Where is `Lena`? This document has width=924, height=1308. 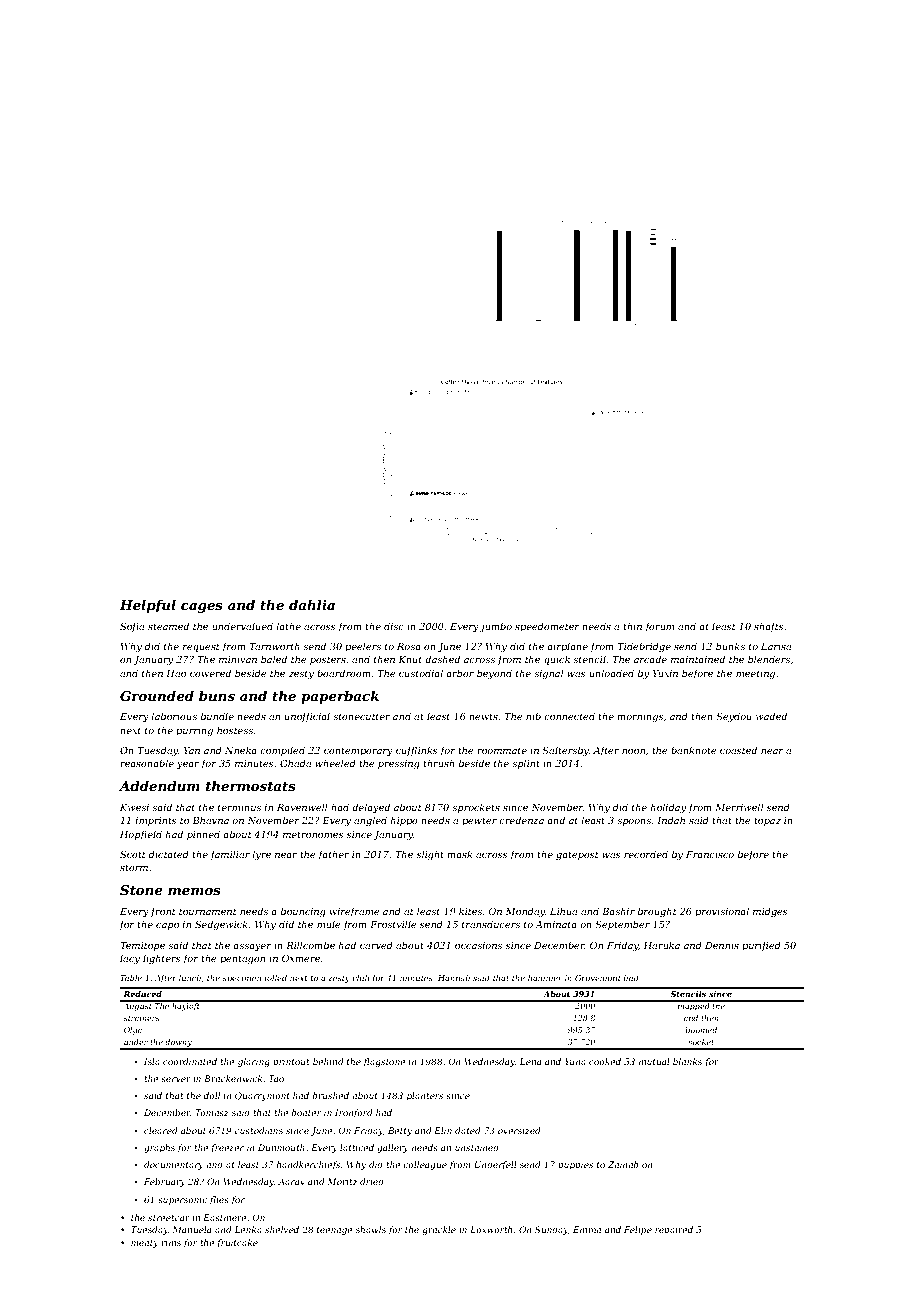
Lena is located at coordinates (531, 1061).
